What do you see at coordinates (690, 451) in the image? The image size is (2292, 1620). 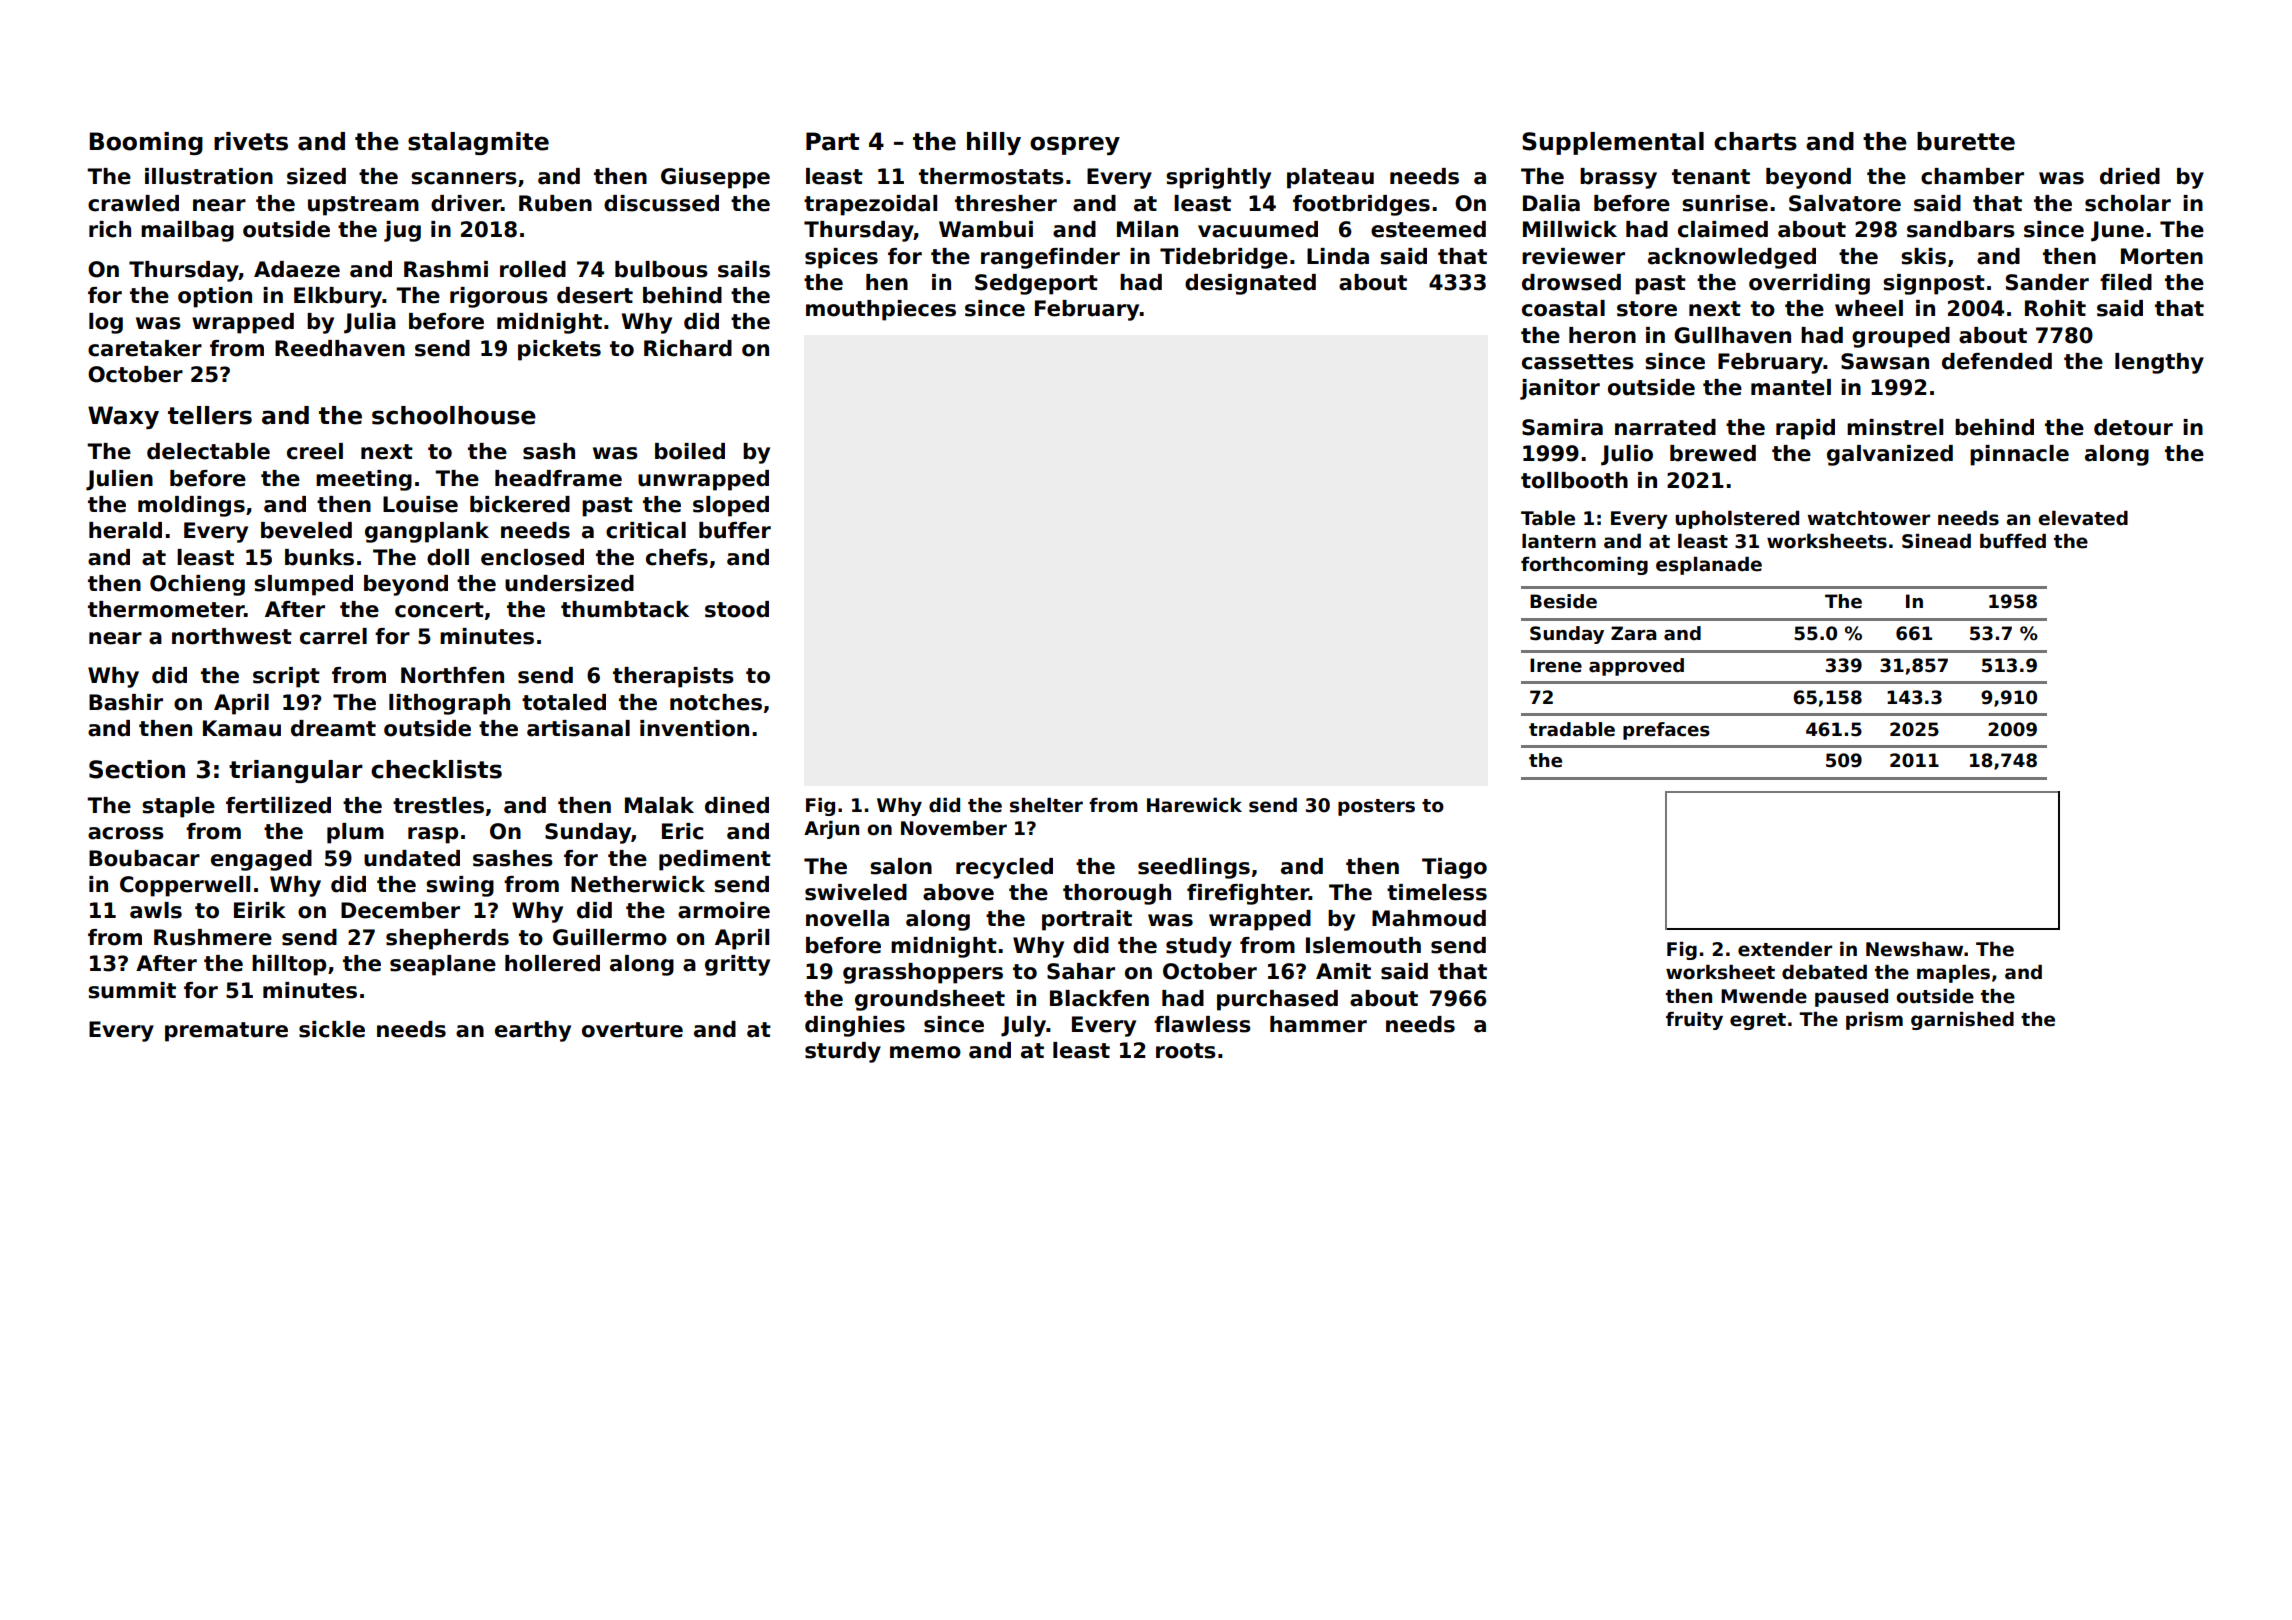 I see `boiled` at bounding box center [690, 451].
